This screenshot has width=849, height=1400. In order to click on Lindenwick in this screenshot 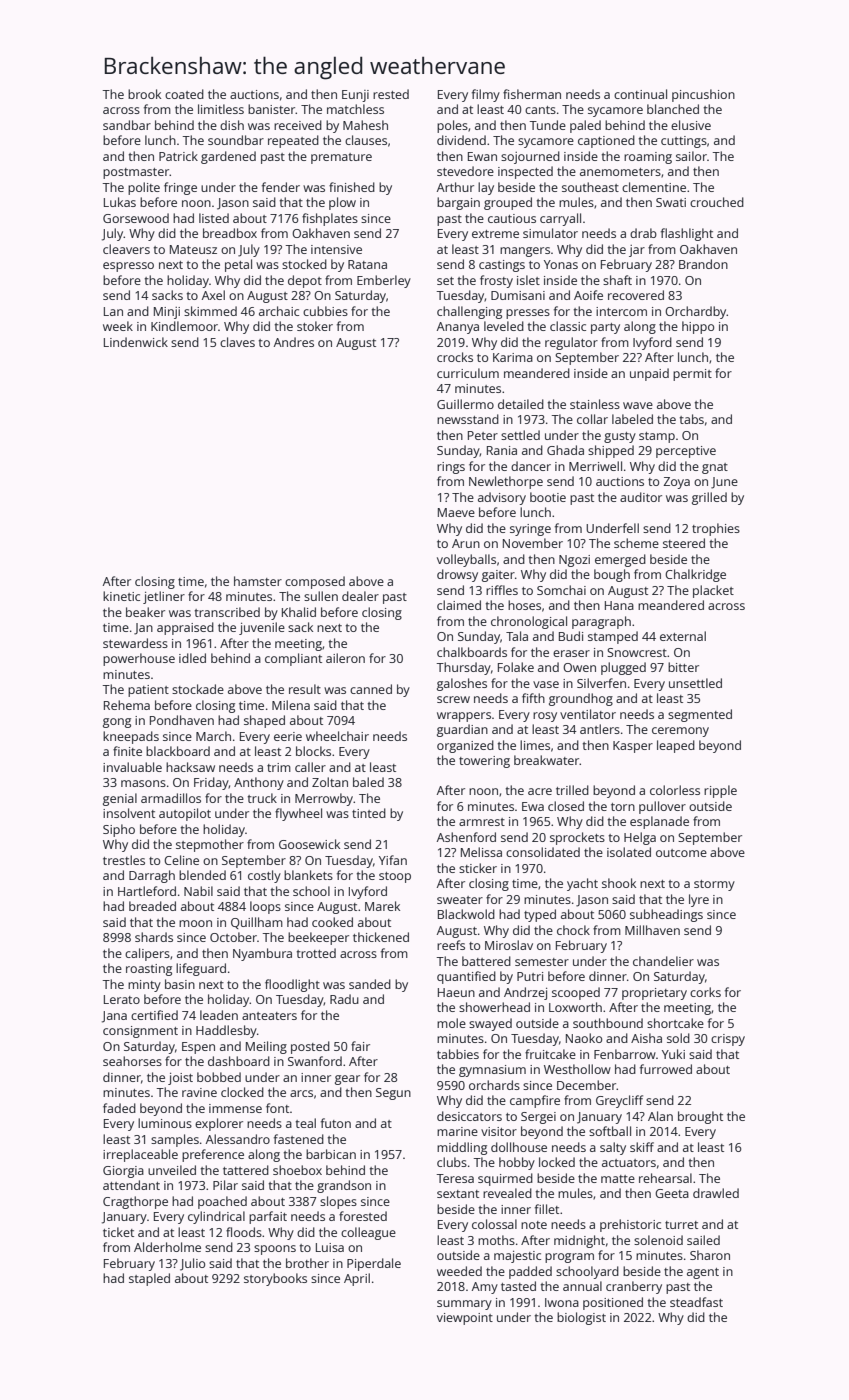, I will do `click(136, 342)`.
